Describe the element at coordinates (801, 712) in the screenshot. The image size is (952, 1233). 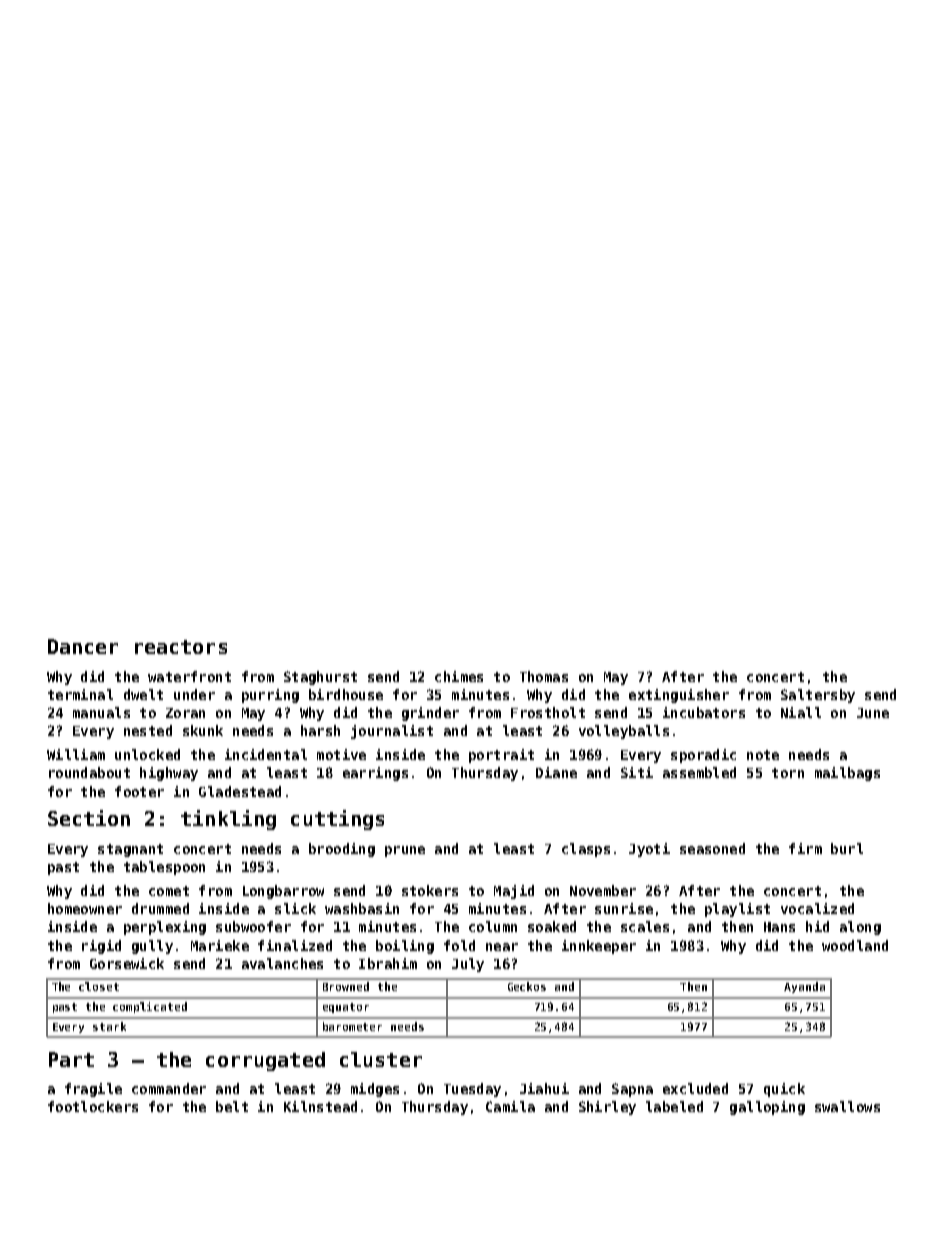
I see `Niall` at that location.
